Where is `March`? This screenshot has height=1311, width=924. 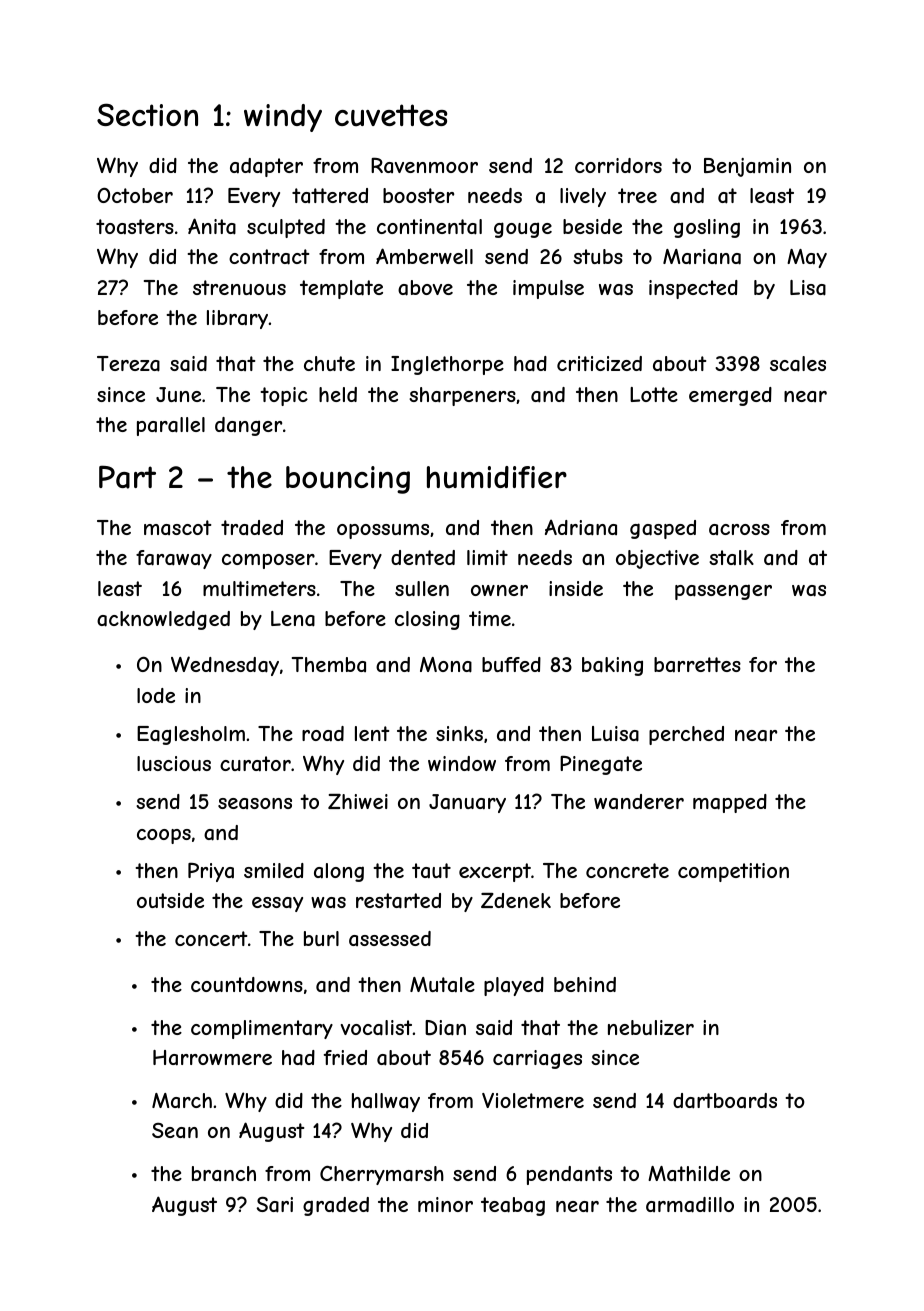 March is located at coordinates (182, 1101).
